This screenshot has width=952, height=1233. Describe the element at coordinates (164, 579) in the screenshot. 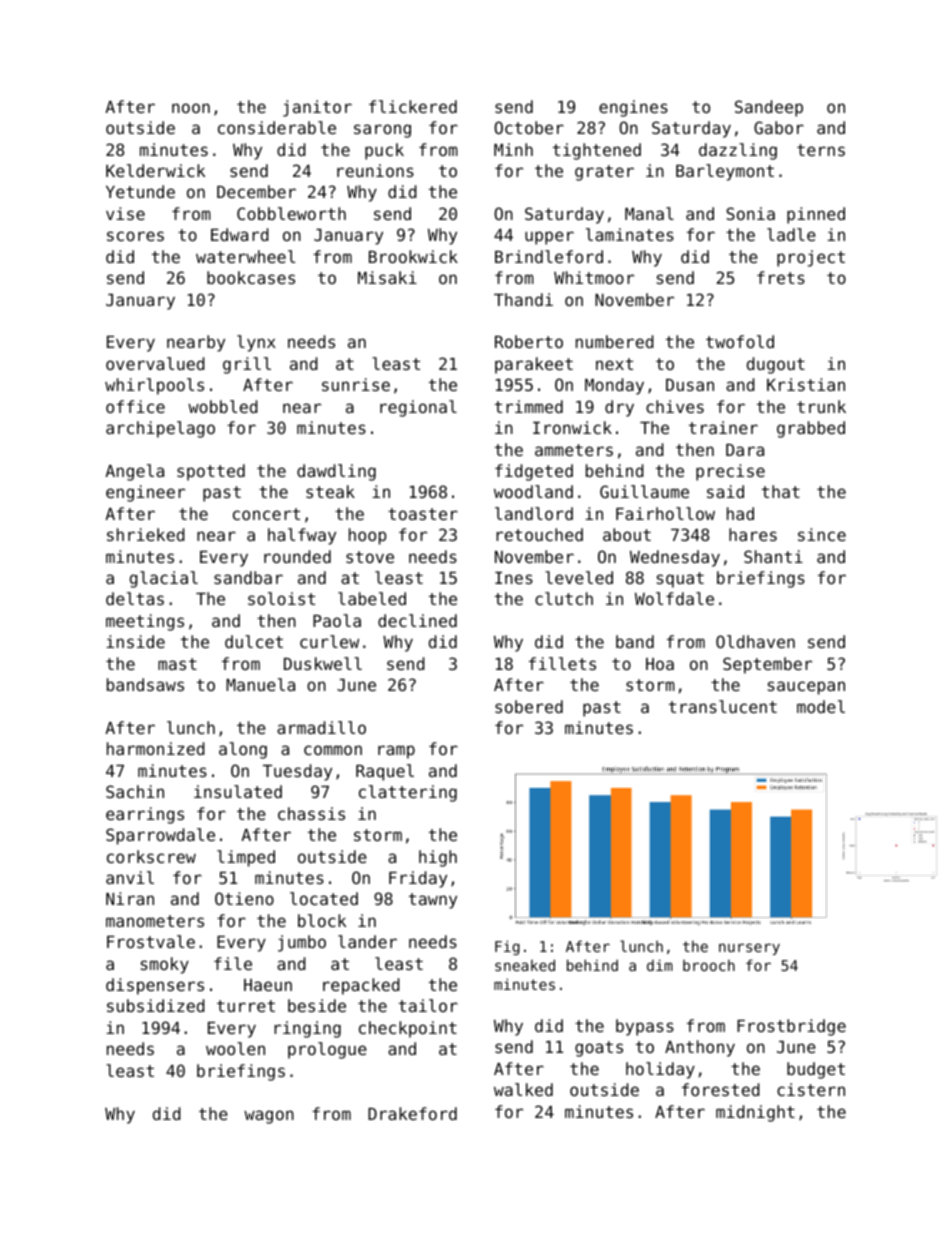

I see `glacial` at that location.
